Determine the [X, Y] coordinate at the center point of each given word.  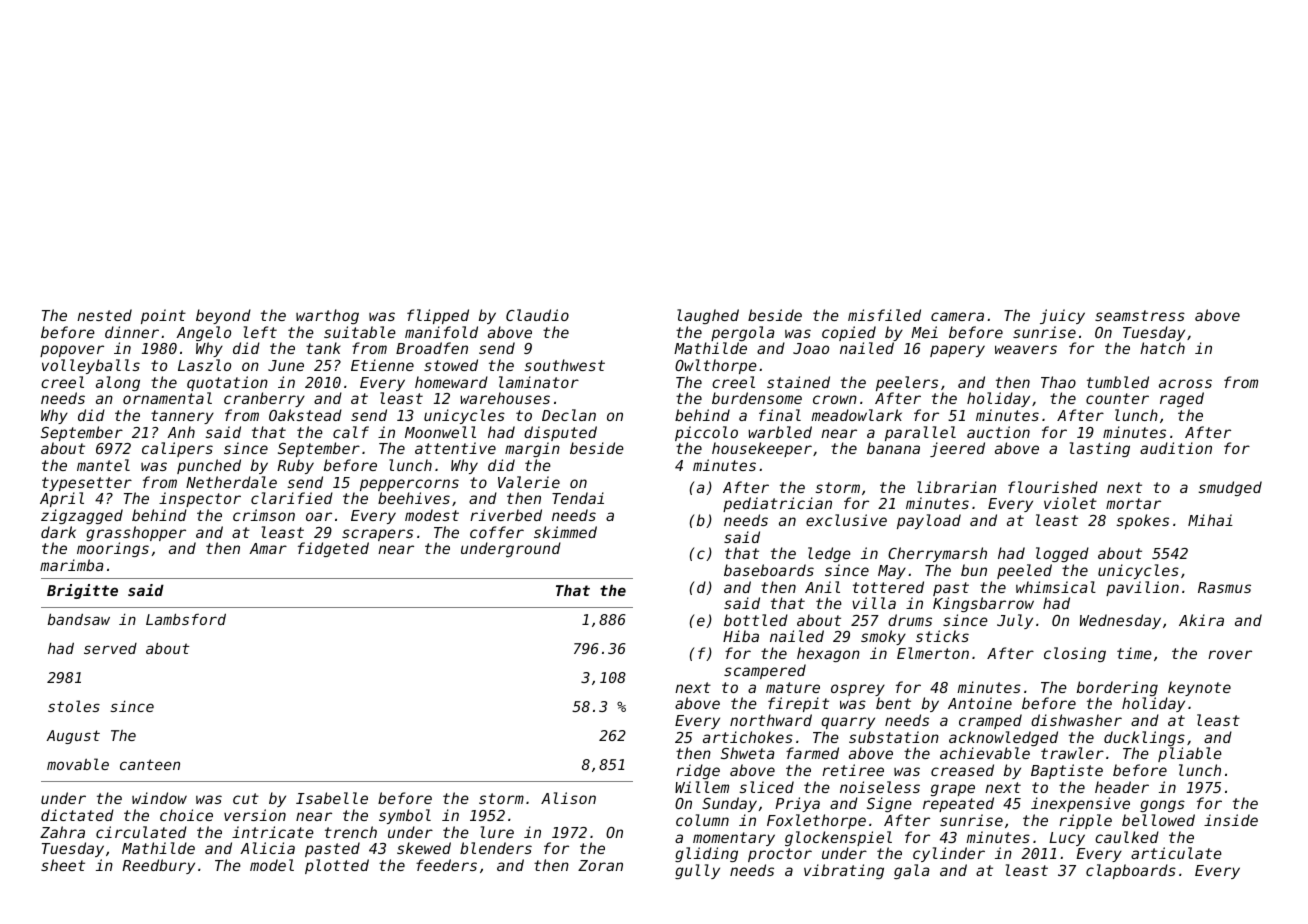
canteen [150, 764]
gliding [706, 854]
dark [58, 532]
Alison [568, 798]
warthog [327, 316]
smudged [1230, 488]
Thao [1058, 382]
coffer [497, 532]
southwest [564, 365]
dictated [77, 815]
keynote [1199, 688]
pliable [1190, 754]
